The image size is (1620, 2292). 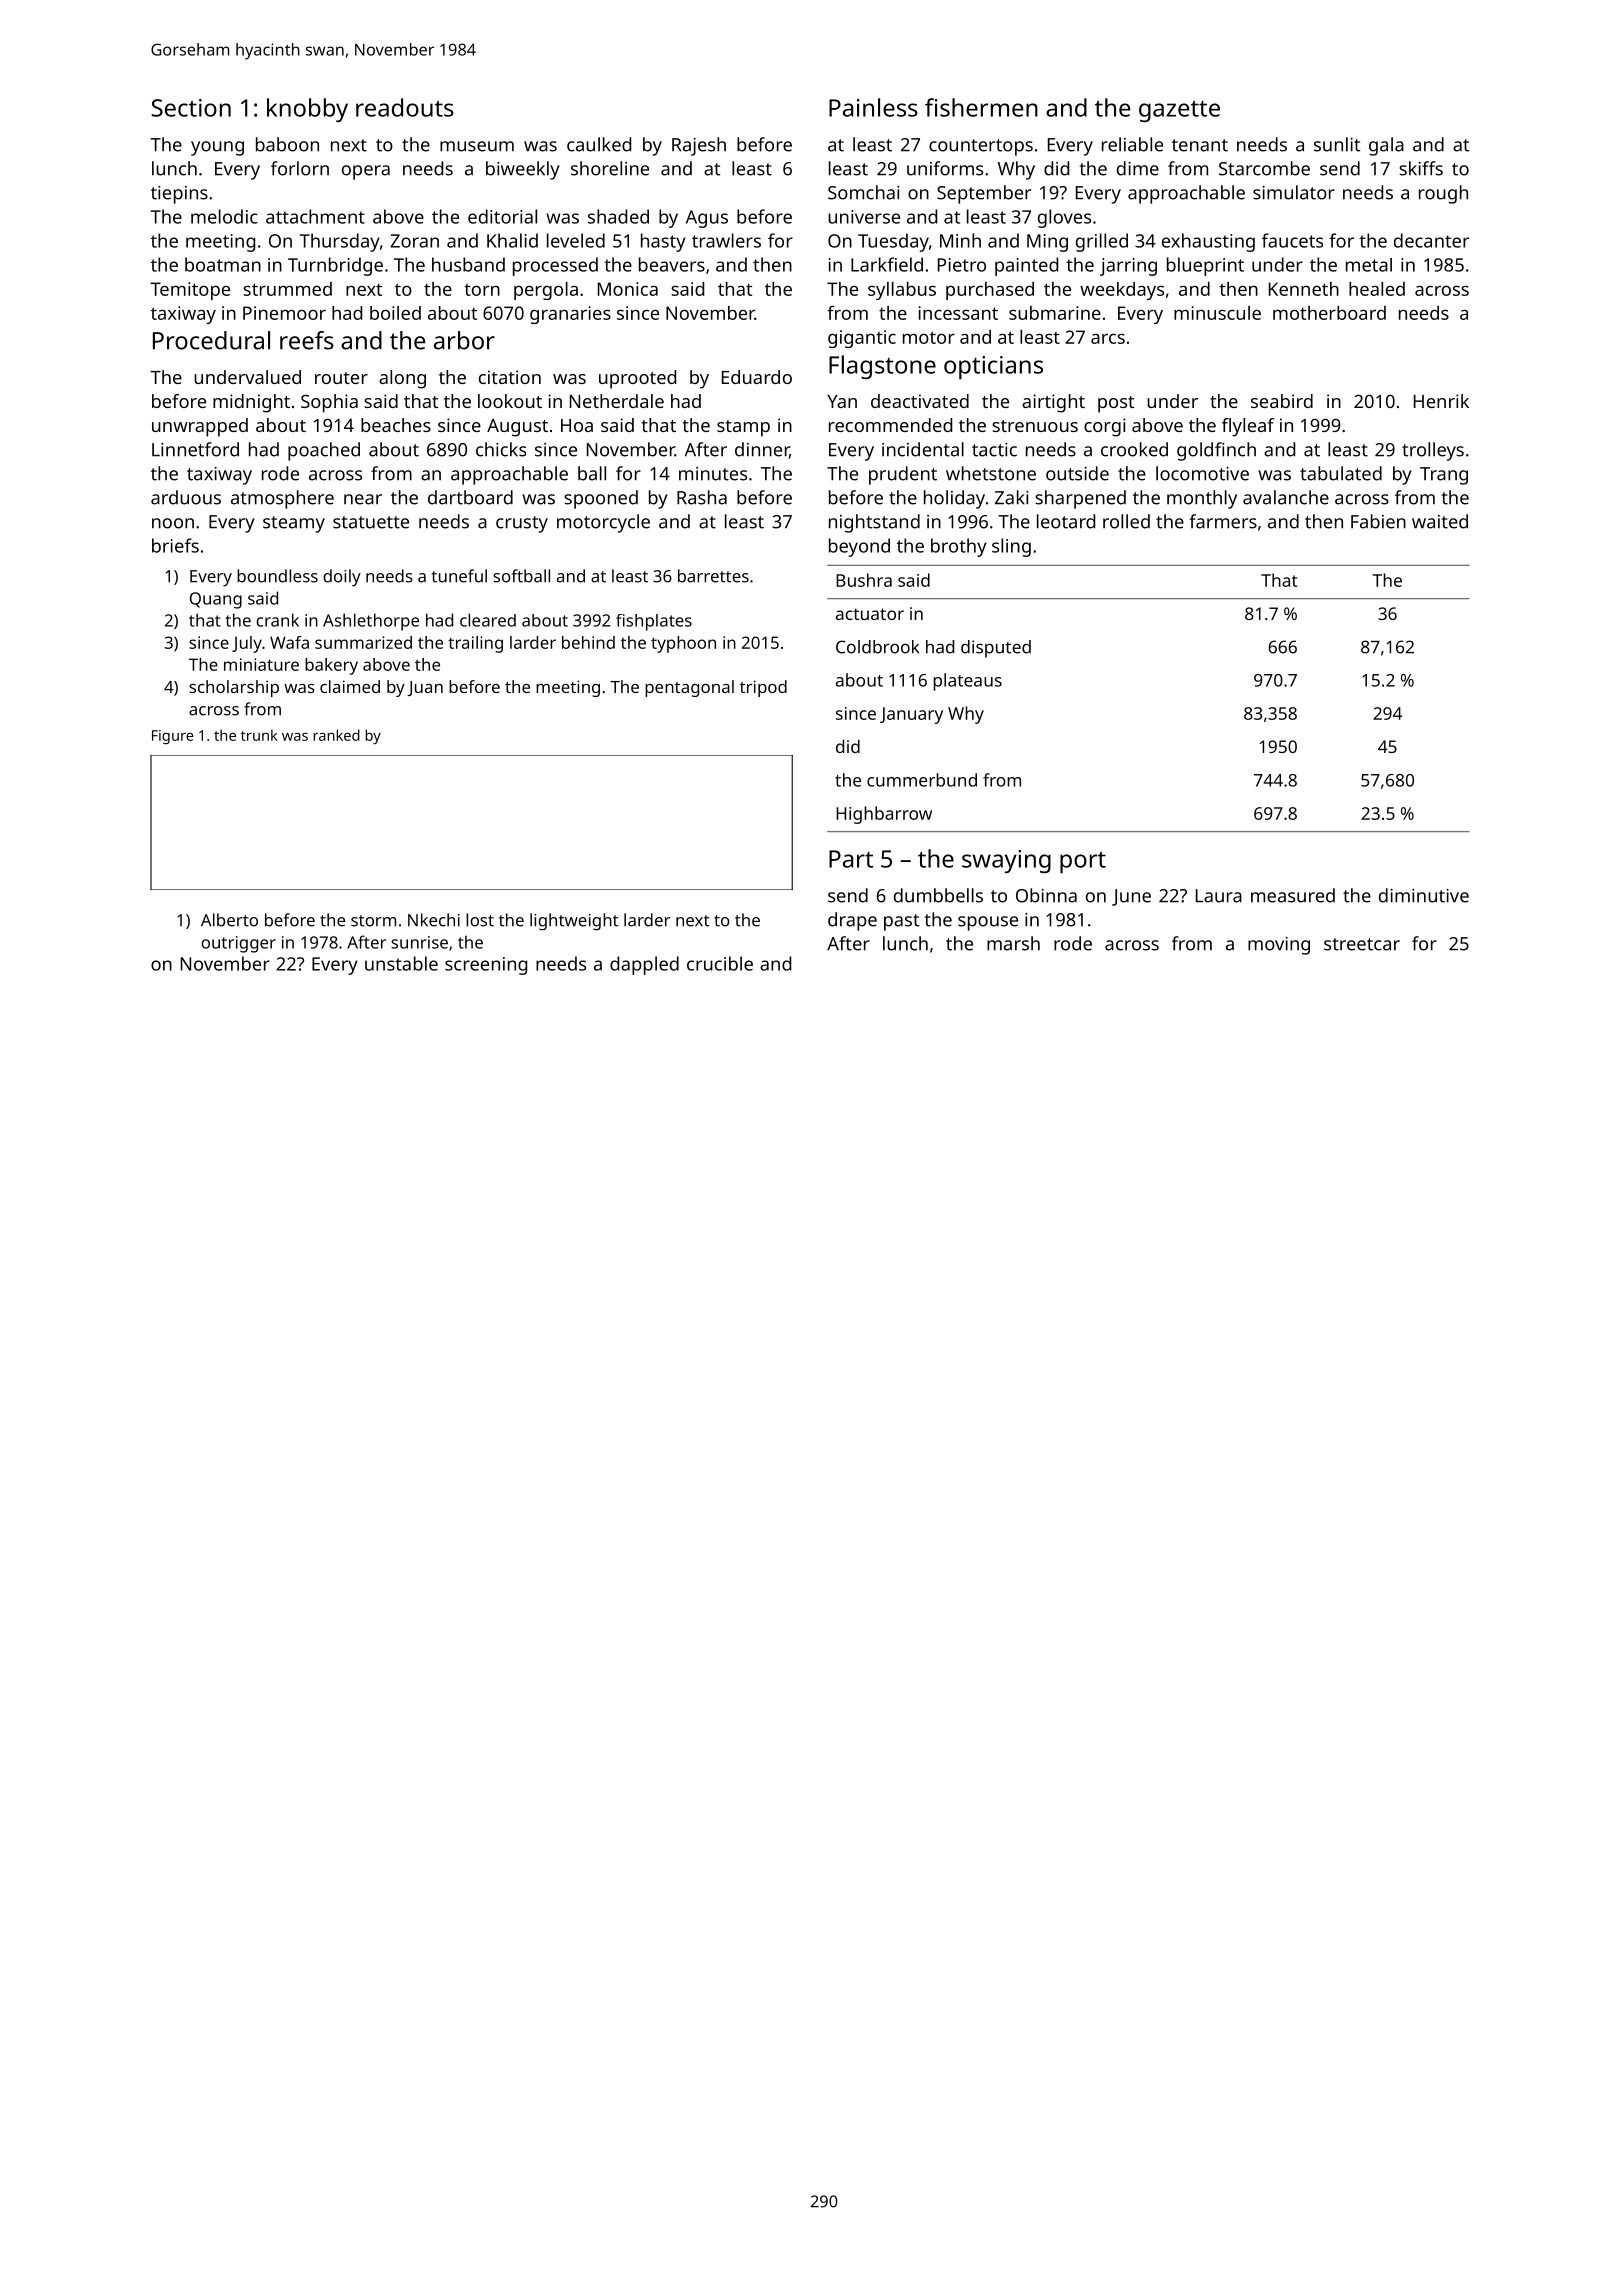 What do you see at coordinates (307, 110) in the screenshot?
I see `knobby` at bounding box center [307, 110].
